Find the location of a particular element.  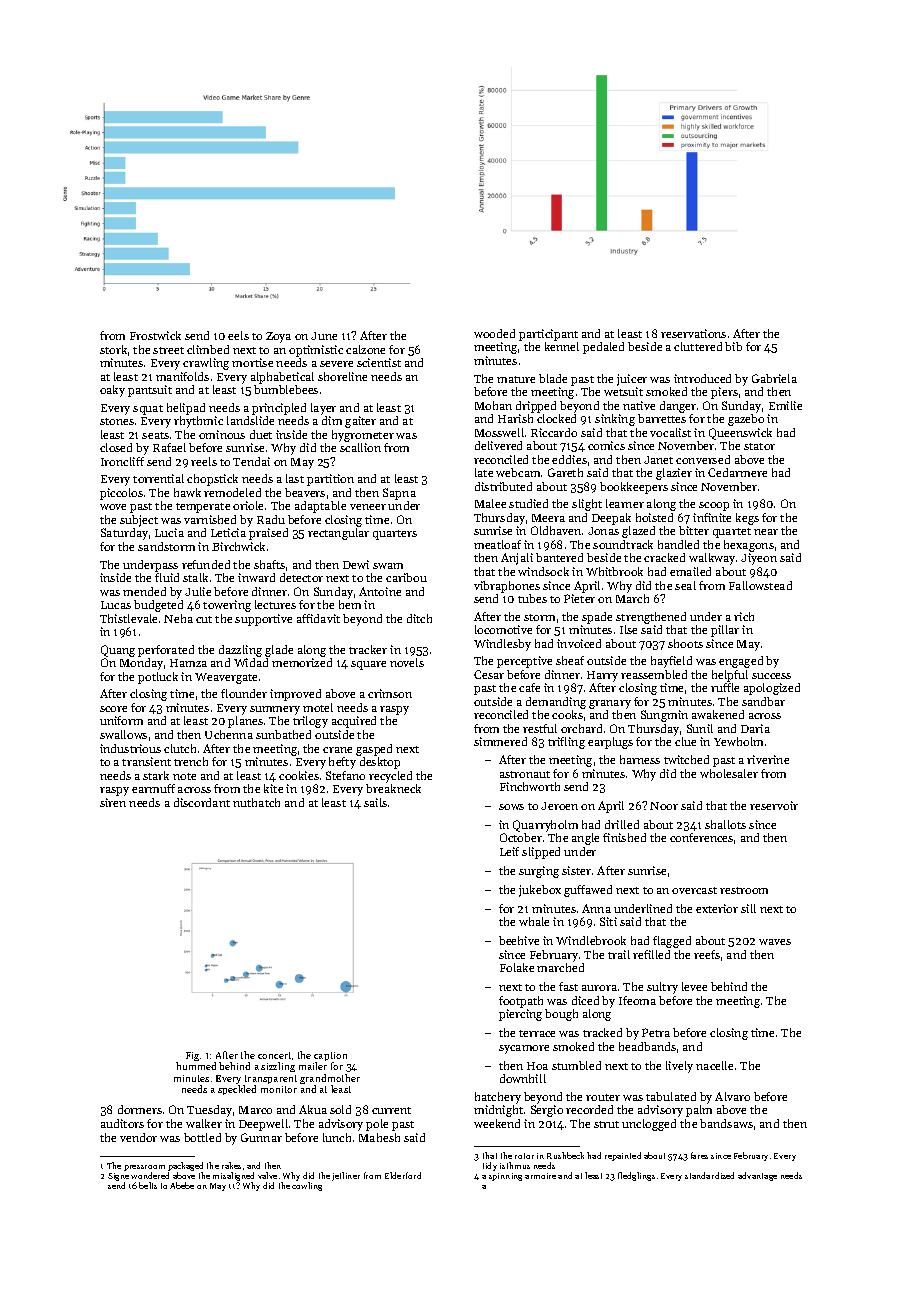

Cedarmere is located at coordinates (737, 472).
